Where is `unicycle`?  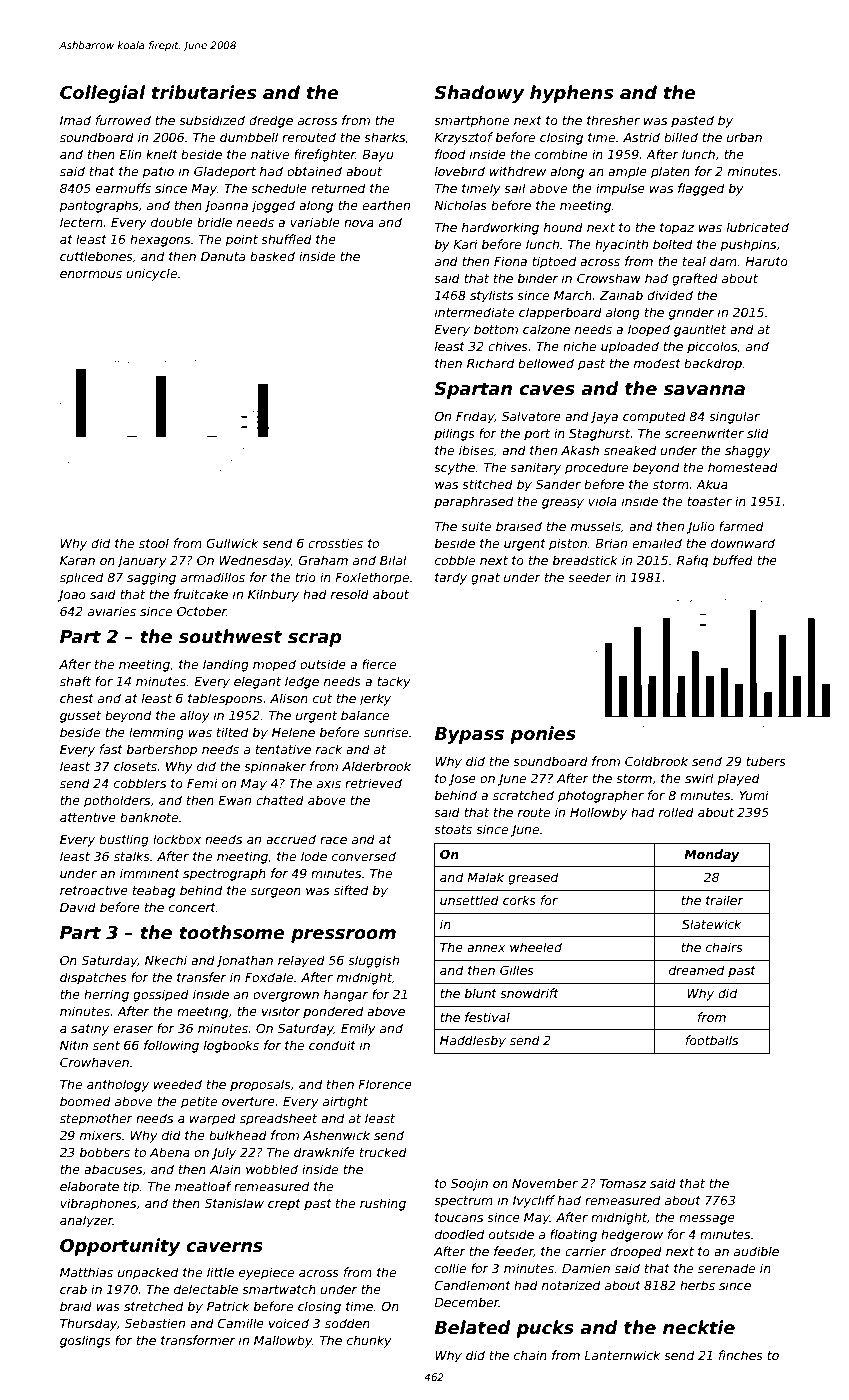
unicycle is located at coordinates (151, 274).
